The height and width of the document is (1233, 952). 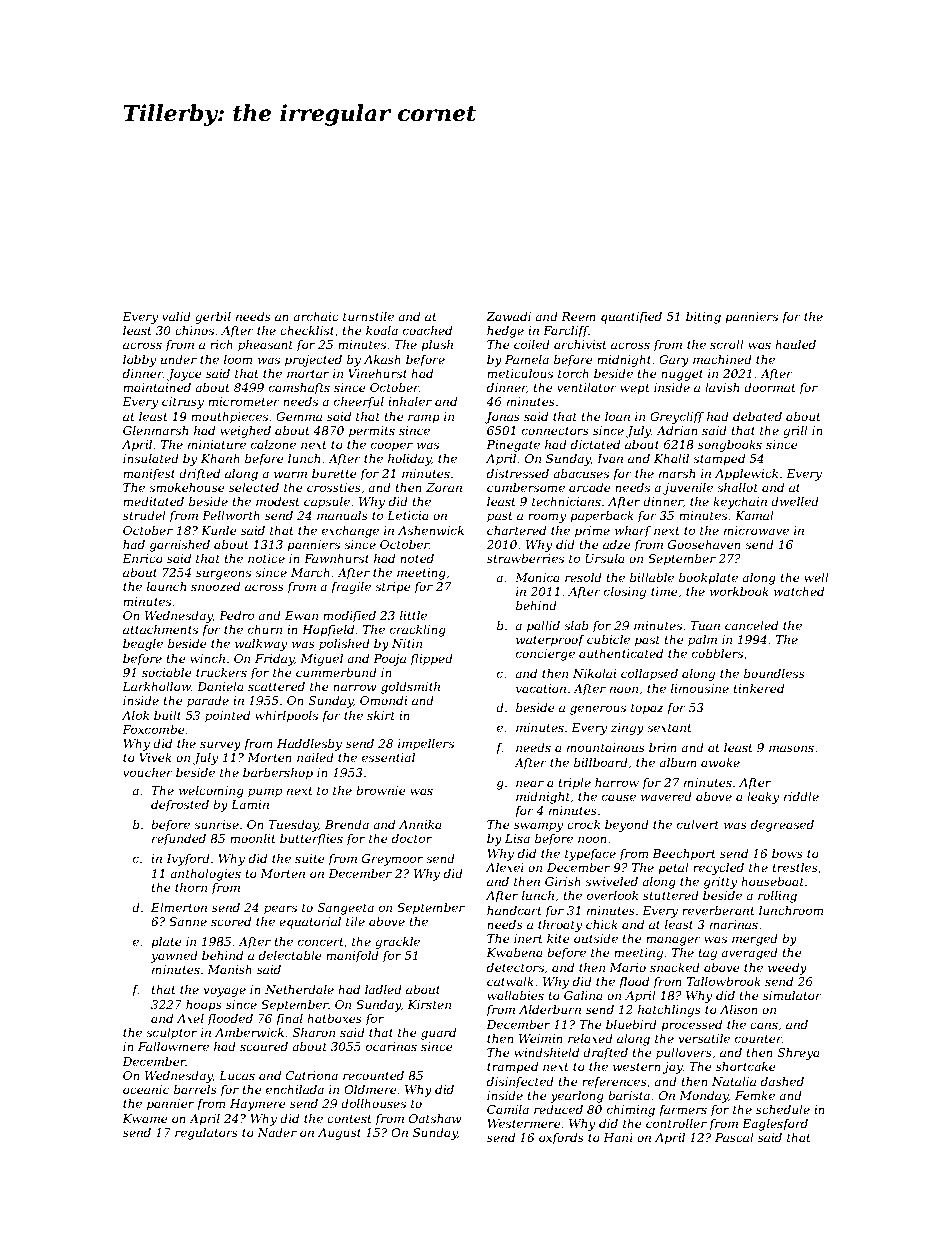 I want to click on Greymoor, so click(x=392, y=860).
